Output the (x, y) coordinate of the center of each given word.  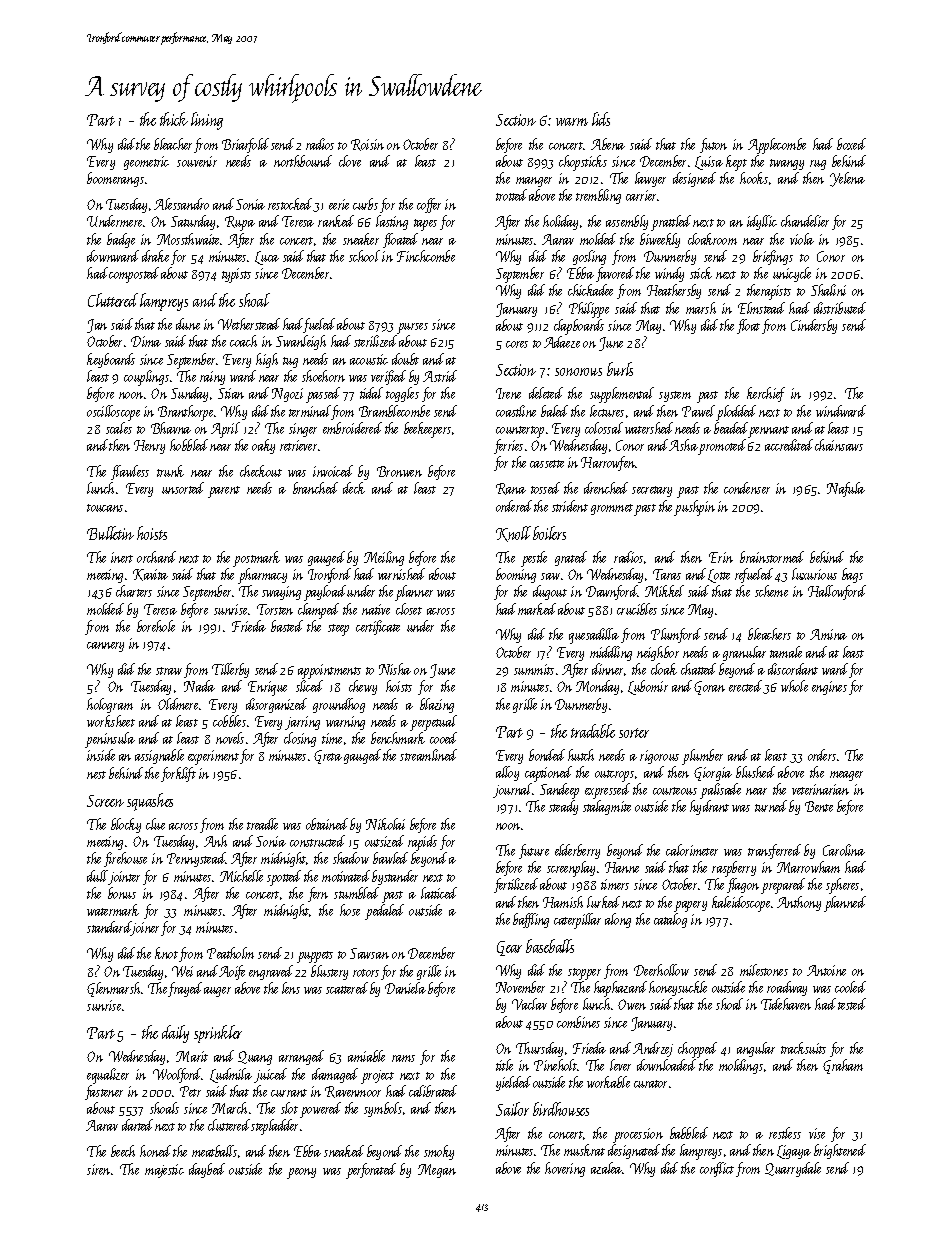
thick (174, 119)
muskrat (584, 1150)
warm (572, 122)
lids (601, 119)
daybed (207, 1170)
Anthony (799, 903)
